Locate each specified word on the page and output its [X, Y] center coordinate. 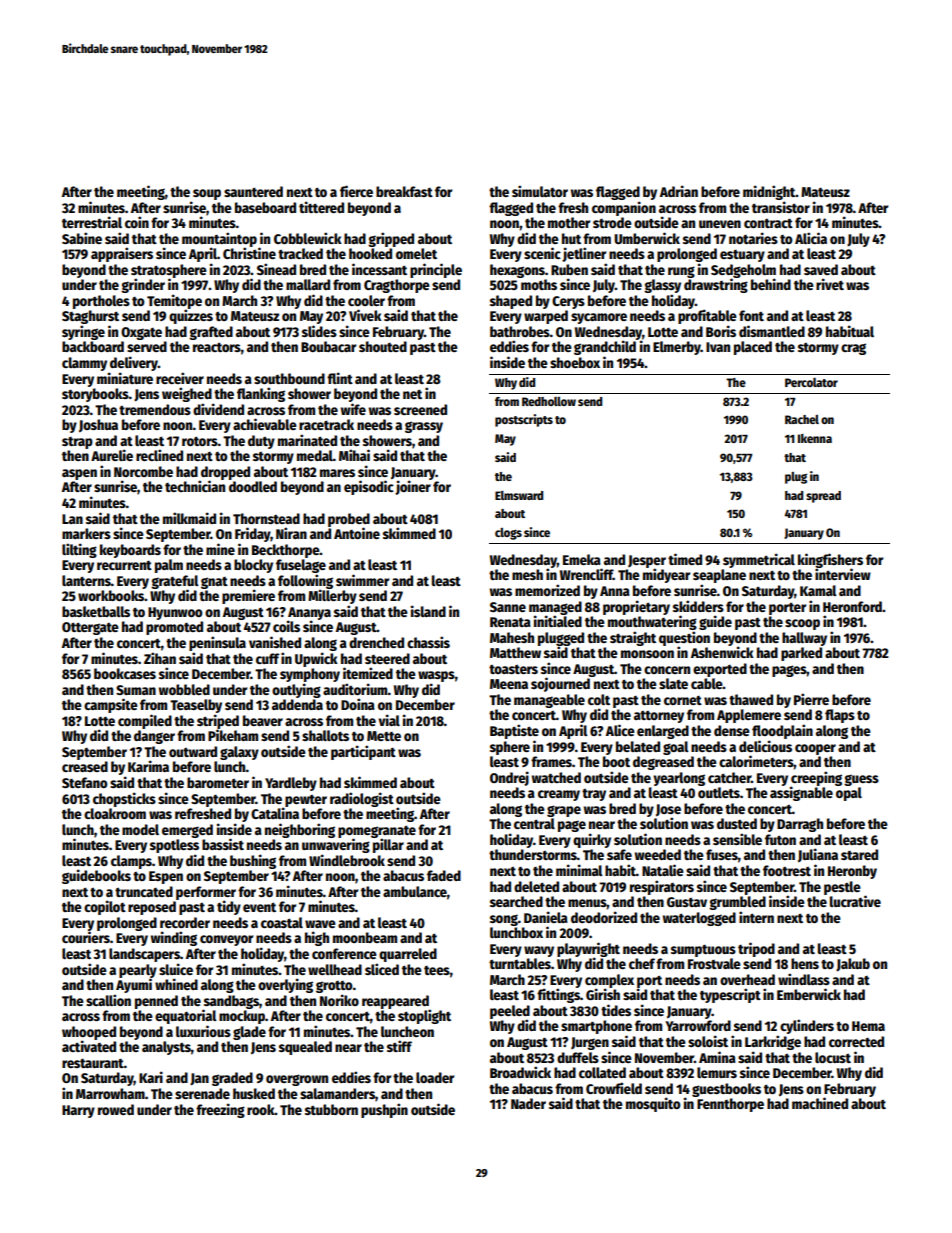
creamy [559, 795]
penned [156, 1002]
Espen [166, 877]
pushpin [384, 1110]
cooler [366, 300]
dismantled [772, 331]
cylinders [807, 1026]
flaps [840, 716]
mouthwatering [652, 622]
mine [220, 549]
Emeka [582, 559]
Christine [249, 253]
